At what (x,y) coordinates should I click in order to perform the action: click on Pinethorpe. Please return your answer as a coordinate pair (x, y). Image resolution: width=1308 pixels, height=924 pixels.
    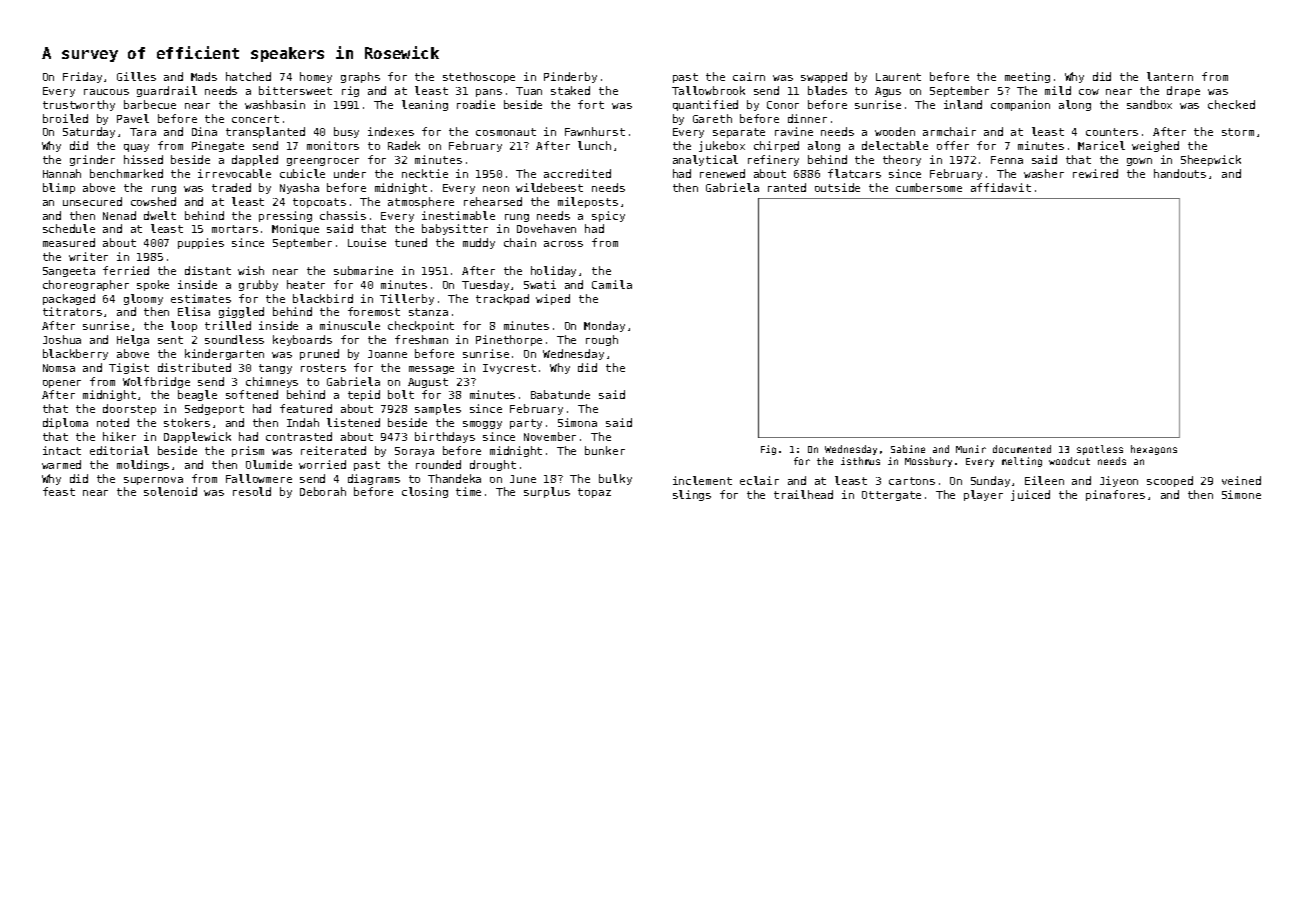
    Looking at the image, I should click on (509, 340).
